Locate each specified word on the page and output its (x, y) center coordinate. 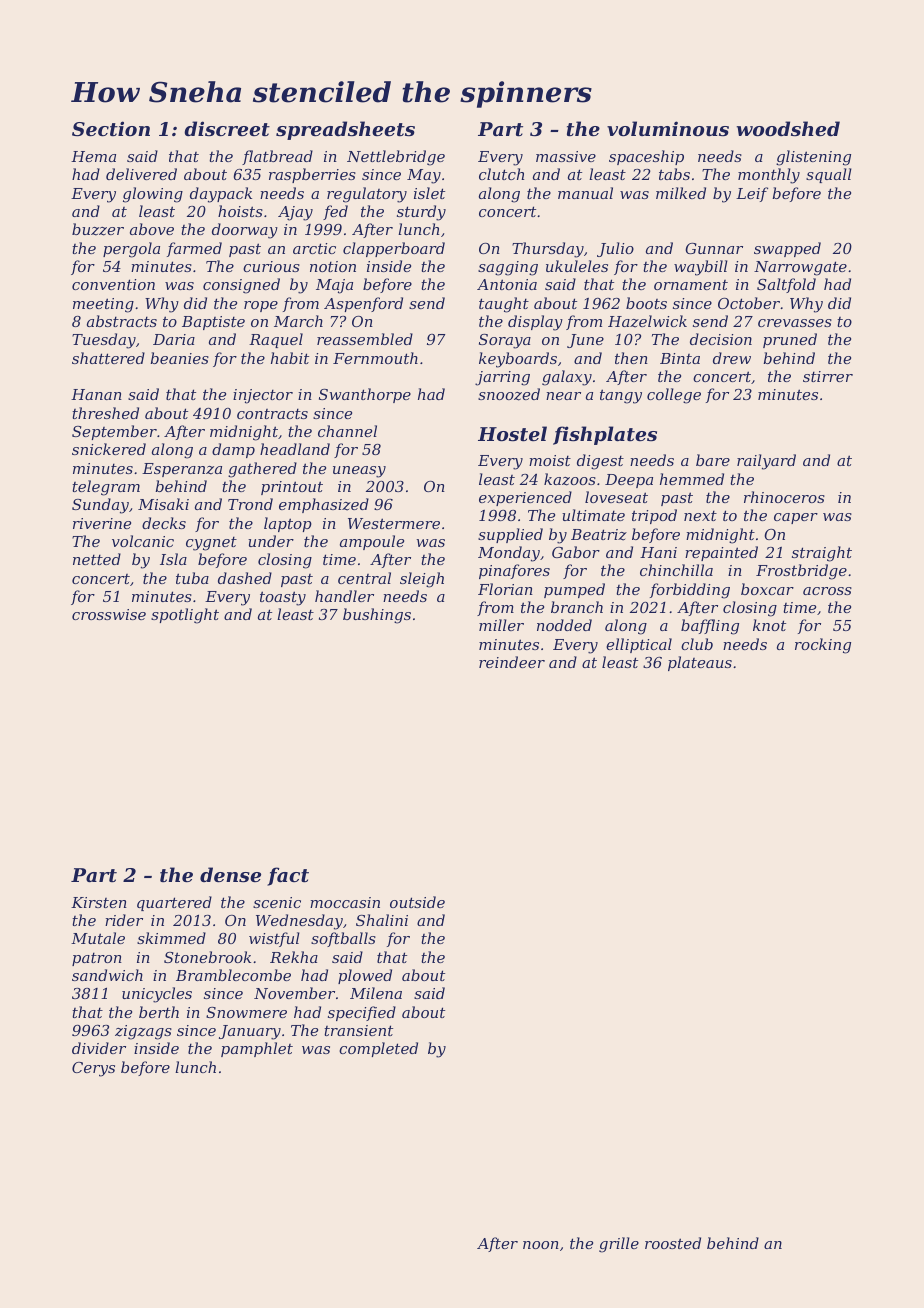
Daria (174, 339)
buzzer (98, 229)
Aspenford (363, 304)
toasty (283, 598)
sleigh (422, 580)
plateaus (700, 663)
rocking (823, 646)
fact (288, 876)
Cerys (93, 1069)
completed (378, 1049)
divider (99, 1048)
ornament (691, 285)
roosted (673, 1243)
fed (335, 212)
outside (417, 902)
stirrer (828, 376)
